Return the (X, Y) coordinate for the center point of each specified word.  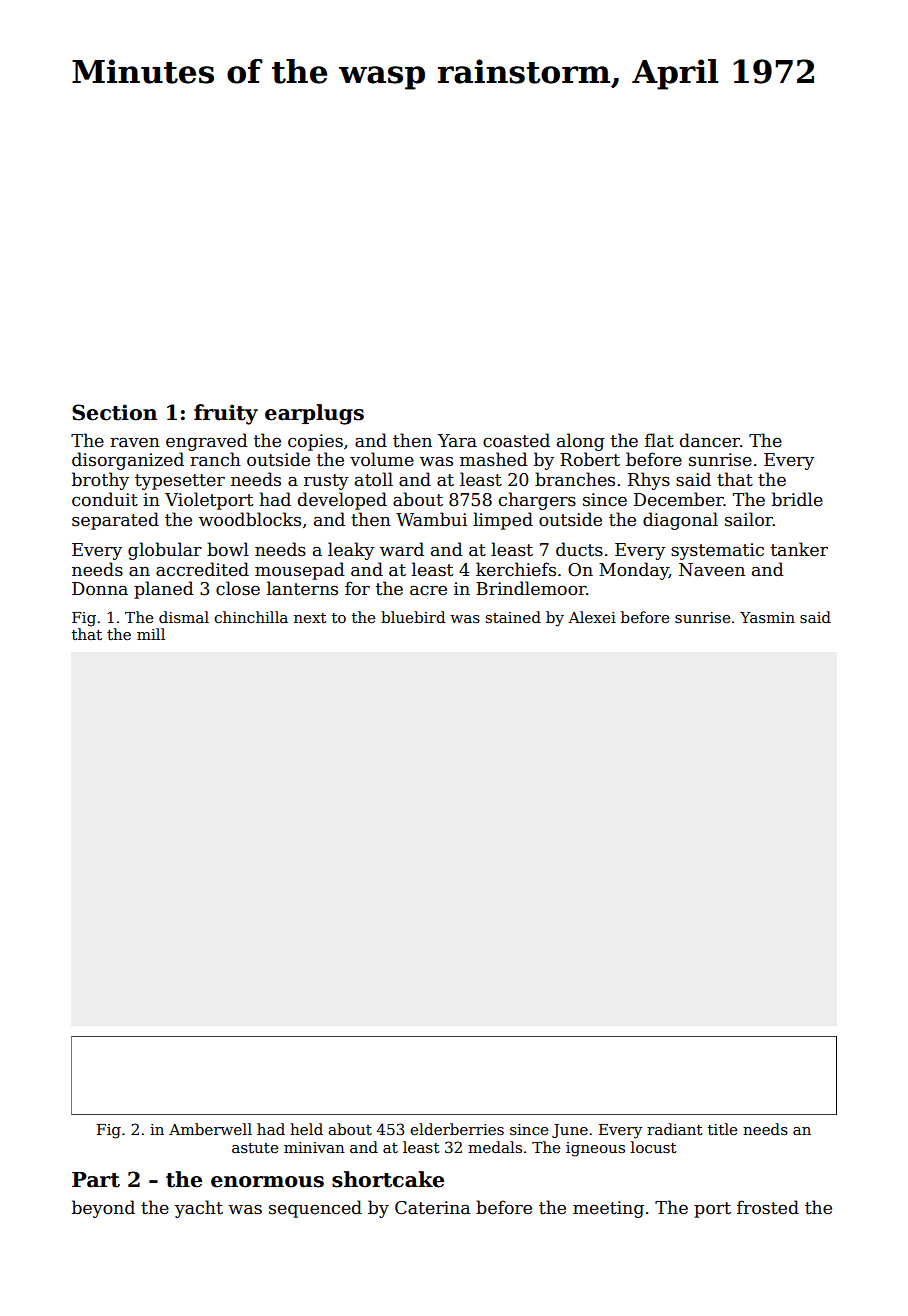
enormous (267, 1182)
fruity (226, 414)
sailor (749, 519)
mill (151, 634)
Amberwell (210, 1129)
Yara (457, 441)
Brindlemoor (531, 588)
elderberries (457, 1129)
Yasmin (767, 617)
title (722, 1129)
